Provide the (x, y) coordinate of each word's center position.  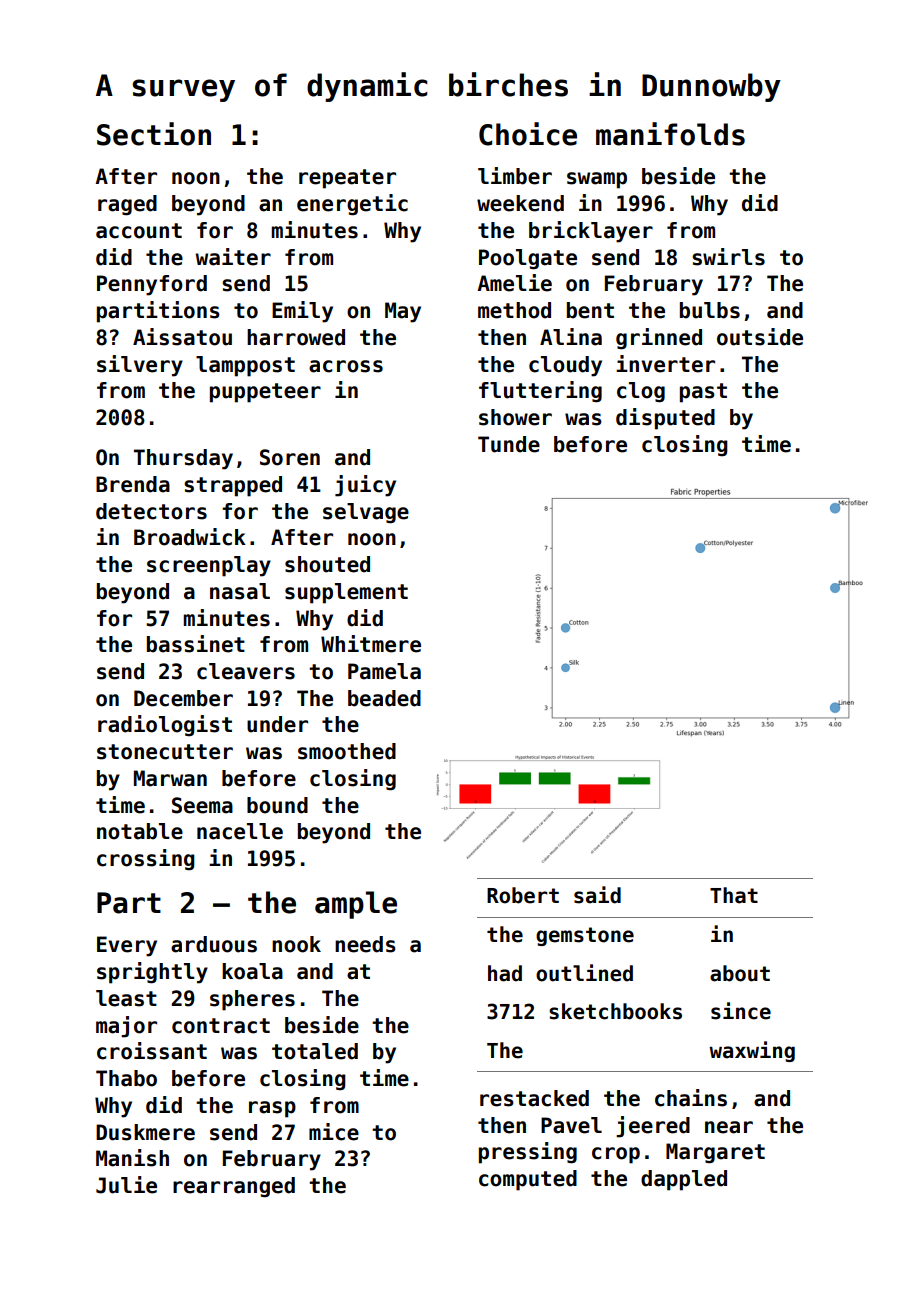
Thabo (126, 1078)
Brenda (133, 484)
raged (127, 205)
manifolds (670, 134)
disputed (665, 419)
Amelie (514, 283)
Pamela (384, 671)
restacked (534, 1098)
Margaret (715, 1153)
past (703, 393)
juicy (365, 486)
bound (277, 805)
